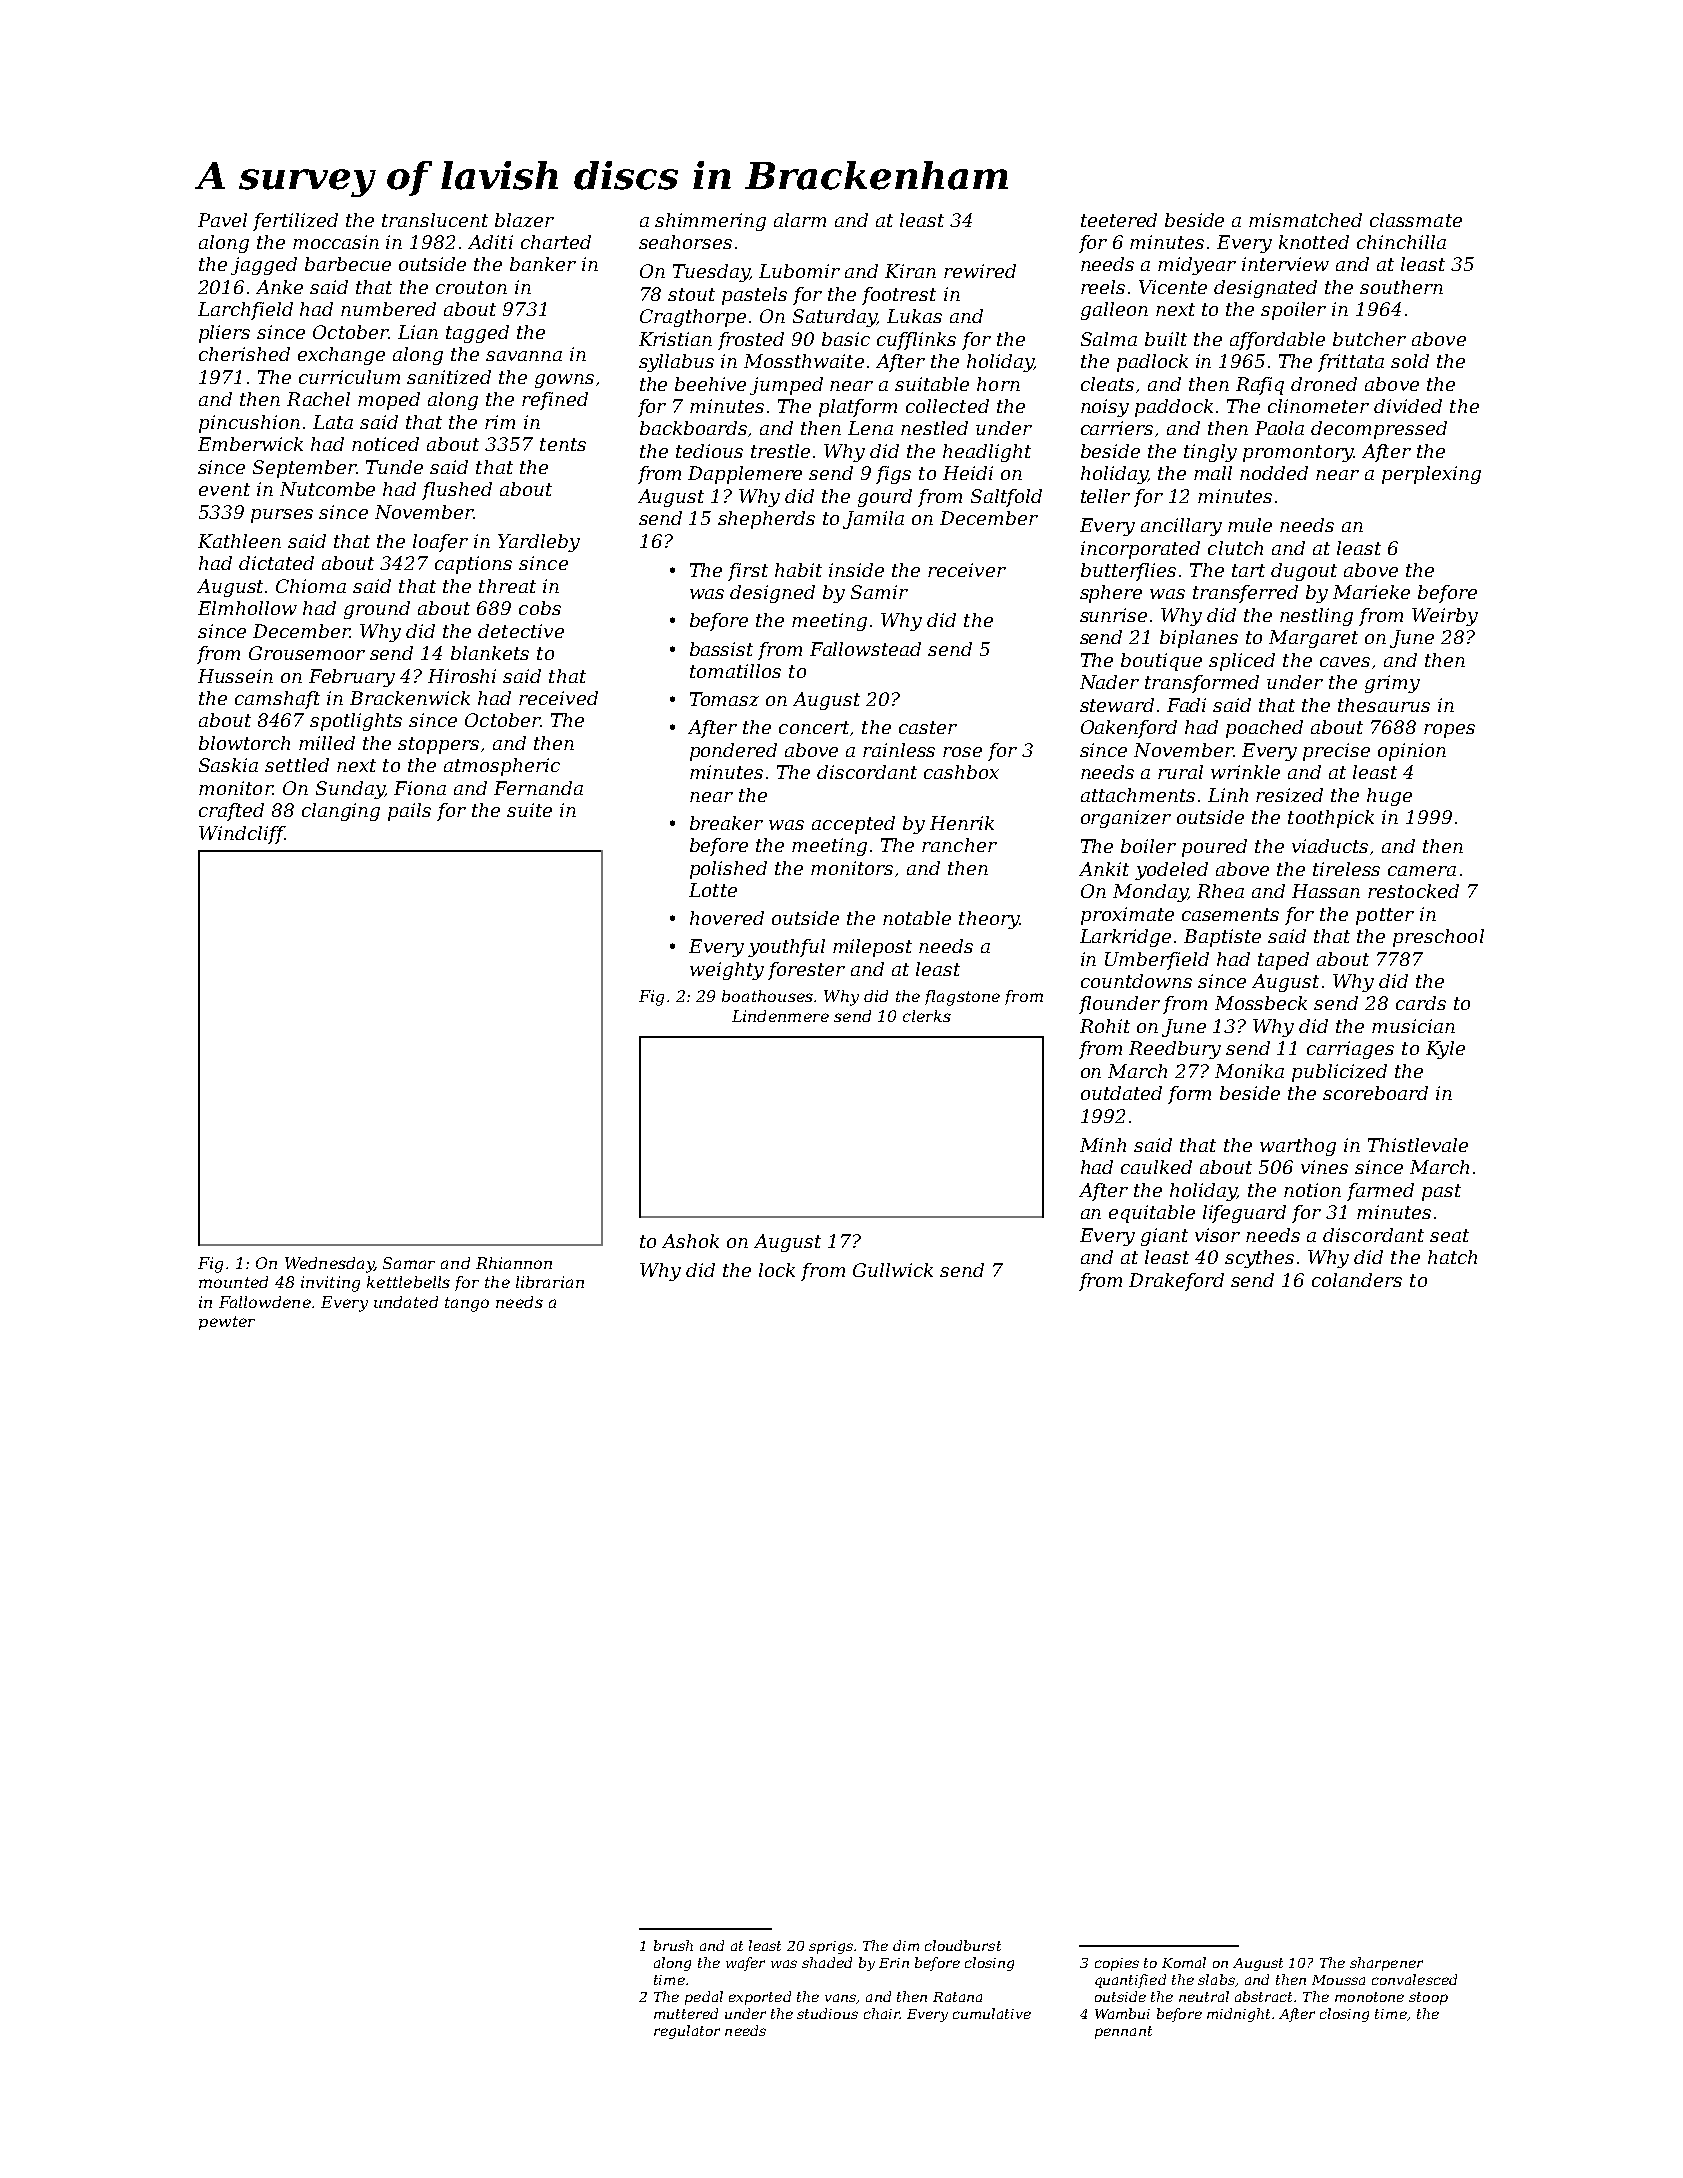  I want to click on ancillary, so click(1181, 527).
